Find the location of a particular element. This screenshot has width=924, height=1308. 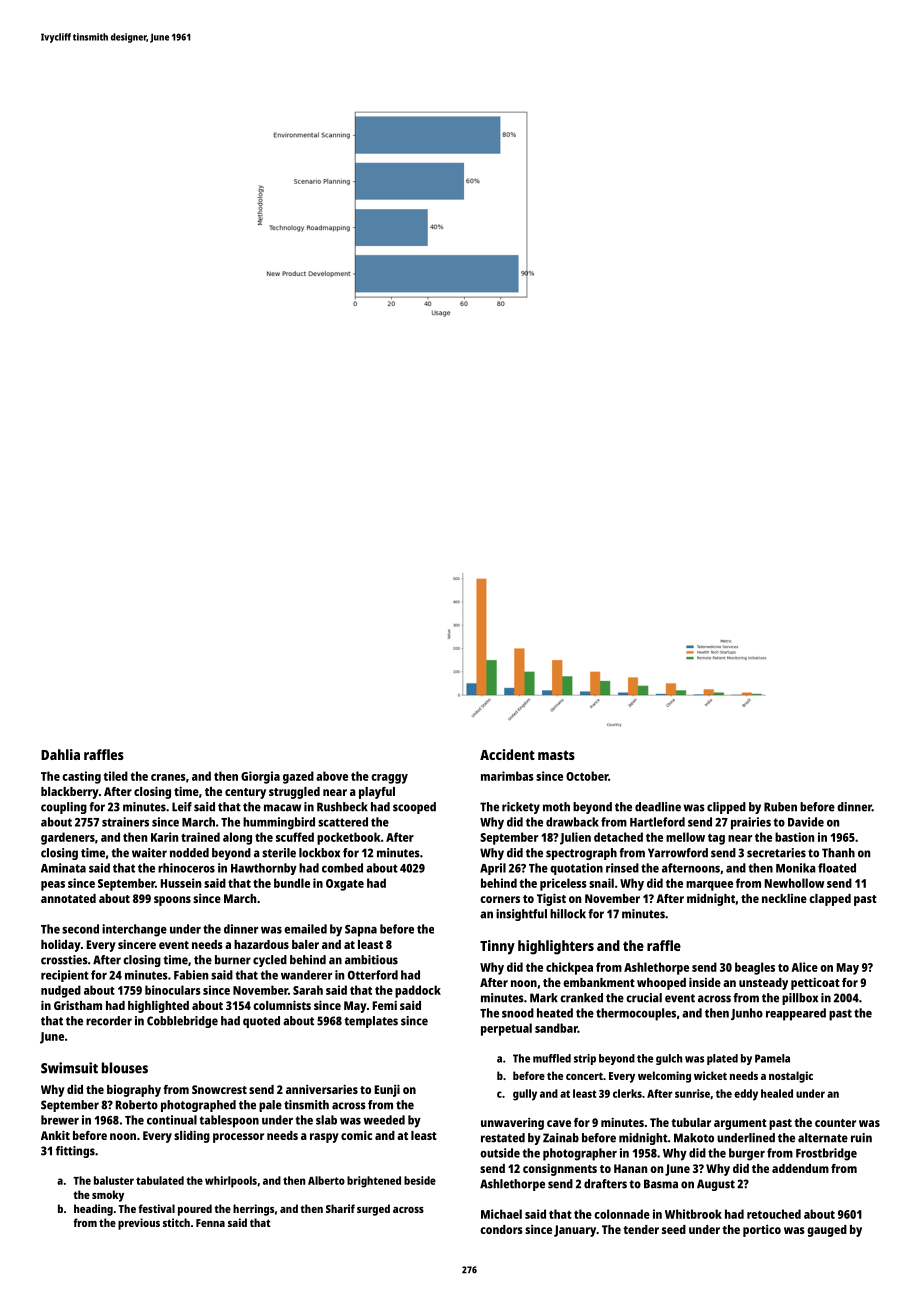

masts is located at coordinates (556, 755).
